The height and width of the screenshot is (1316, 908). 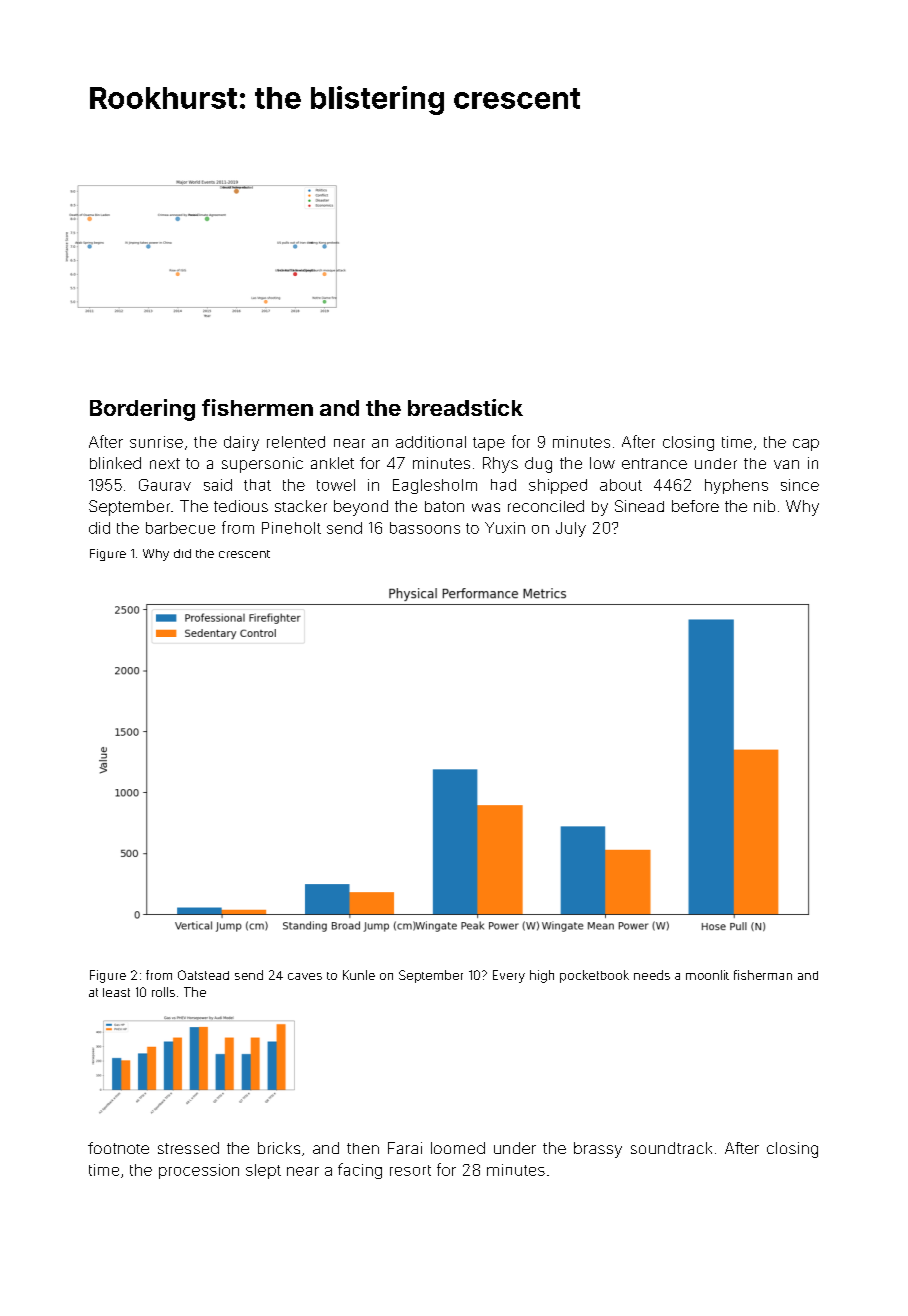 What do you see at coordinates (116, 992) in the screenshot?
I see `least` at bounding box center [116, 992].
